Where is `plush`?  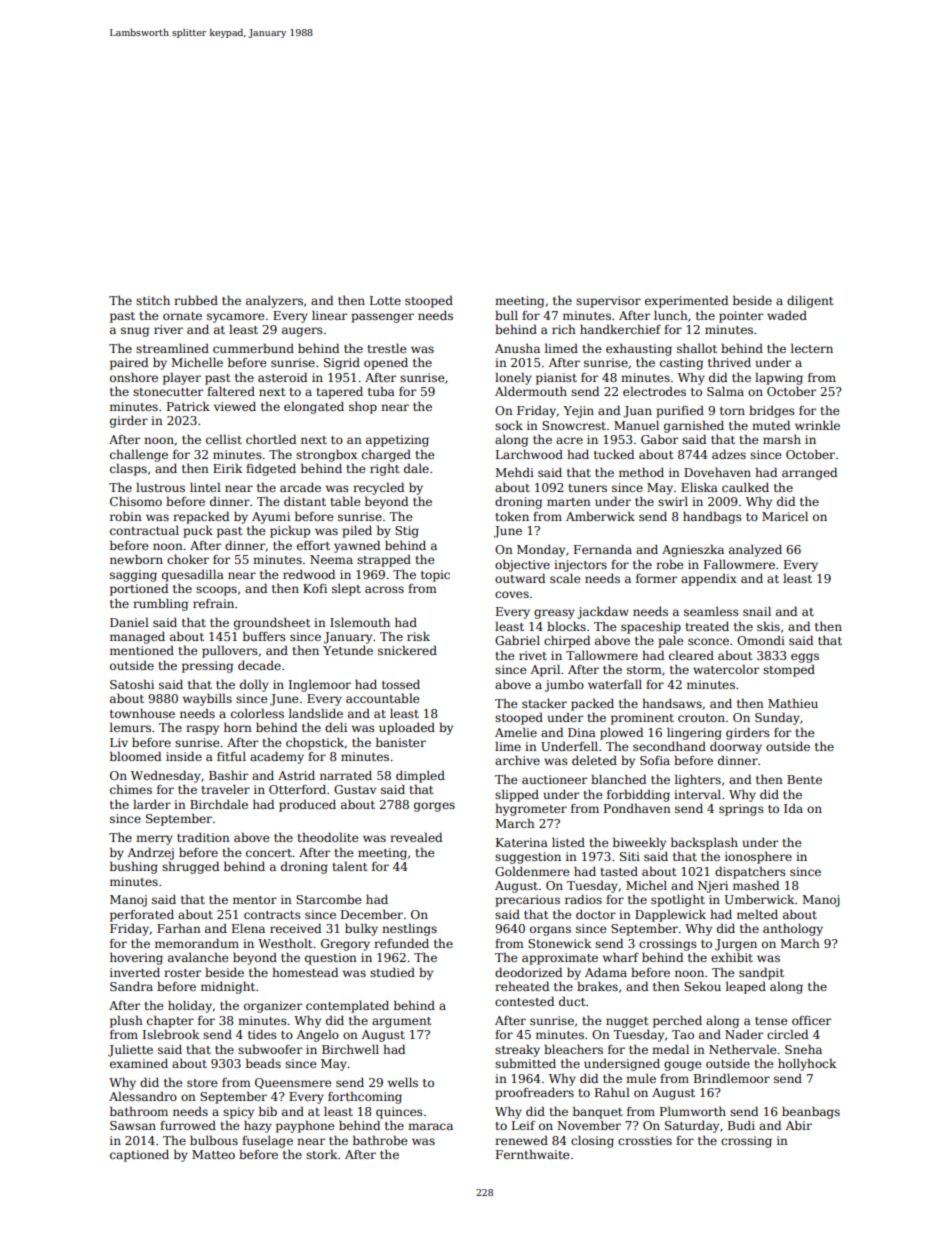 plush is located at coordinates (126, 1021).
